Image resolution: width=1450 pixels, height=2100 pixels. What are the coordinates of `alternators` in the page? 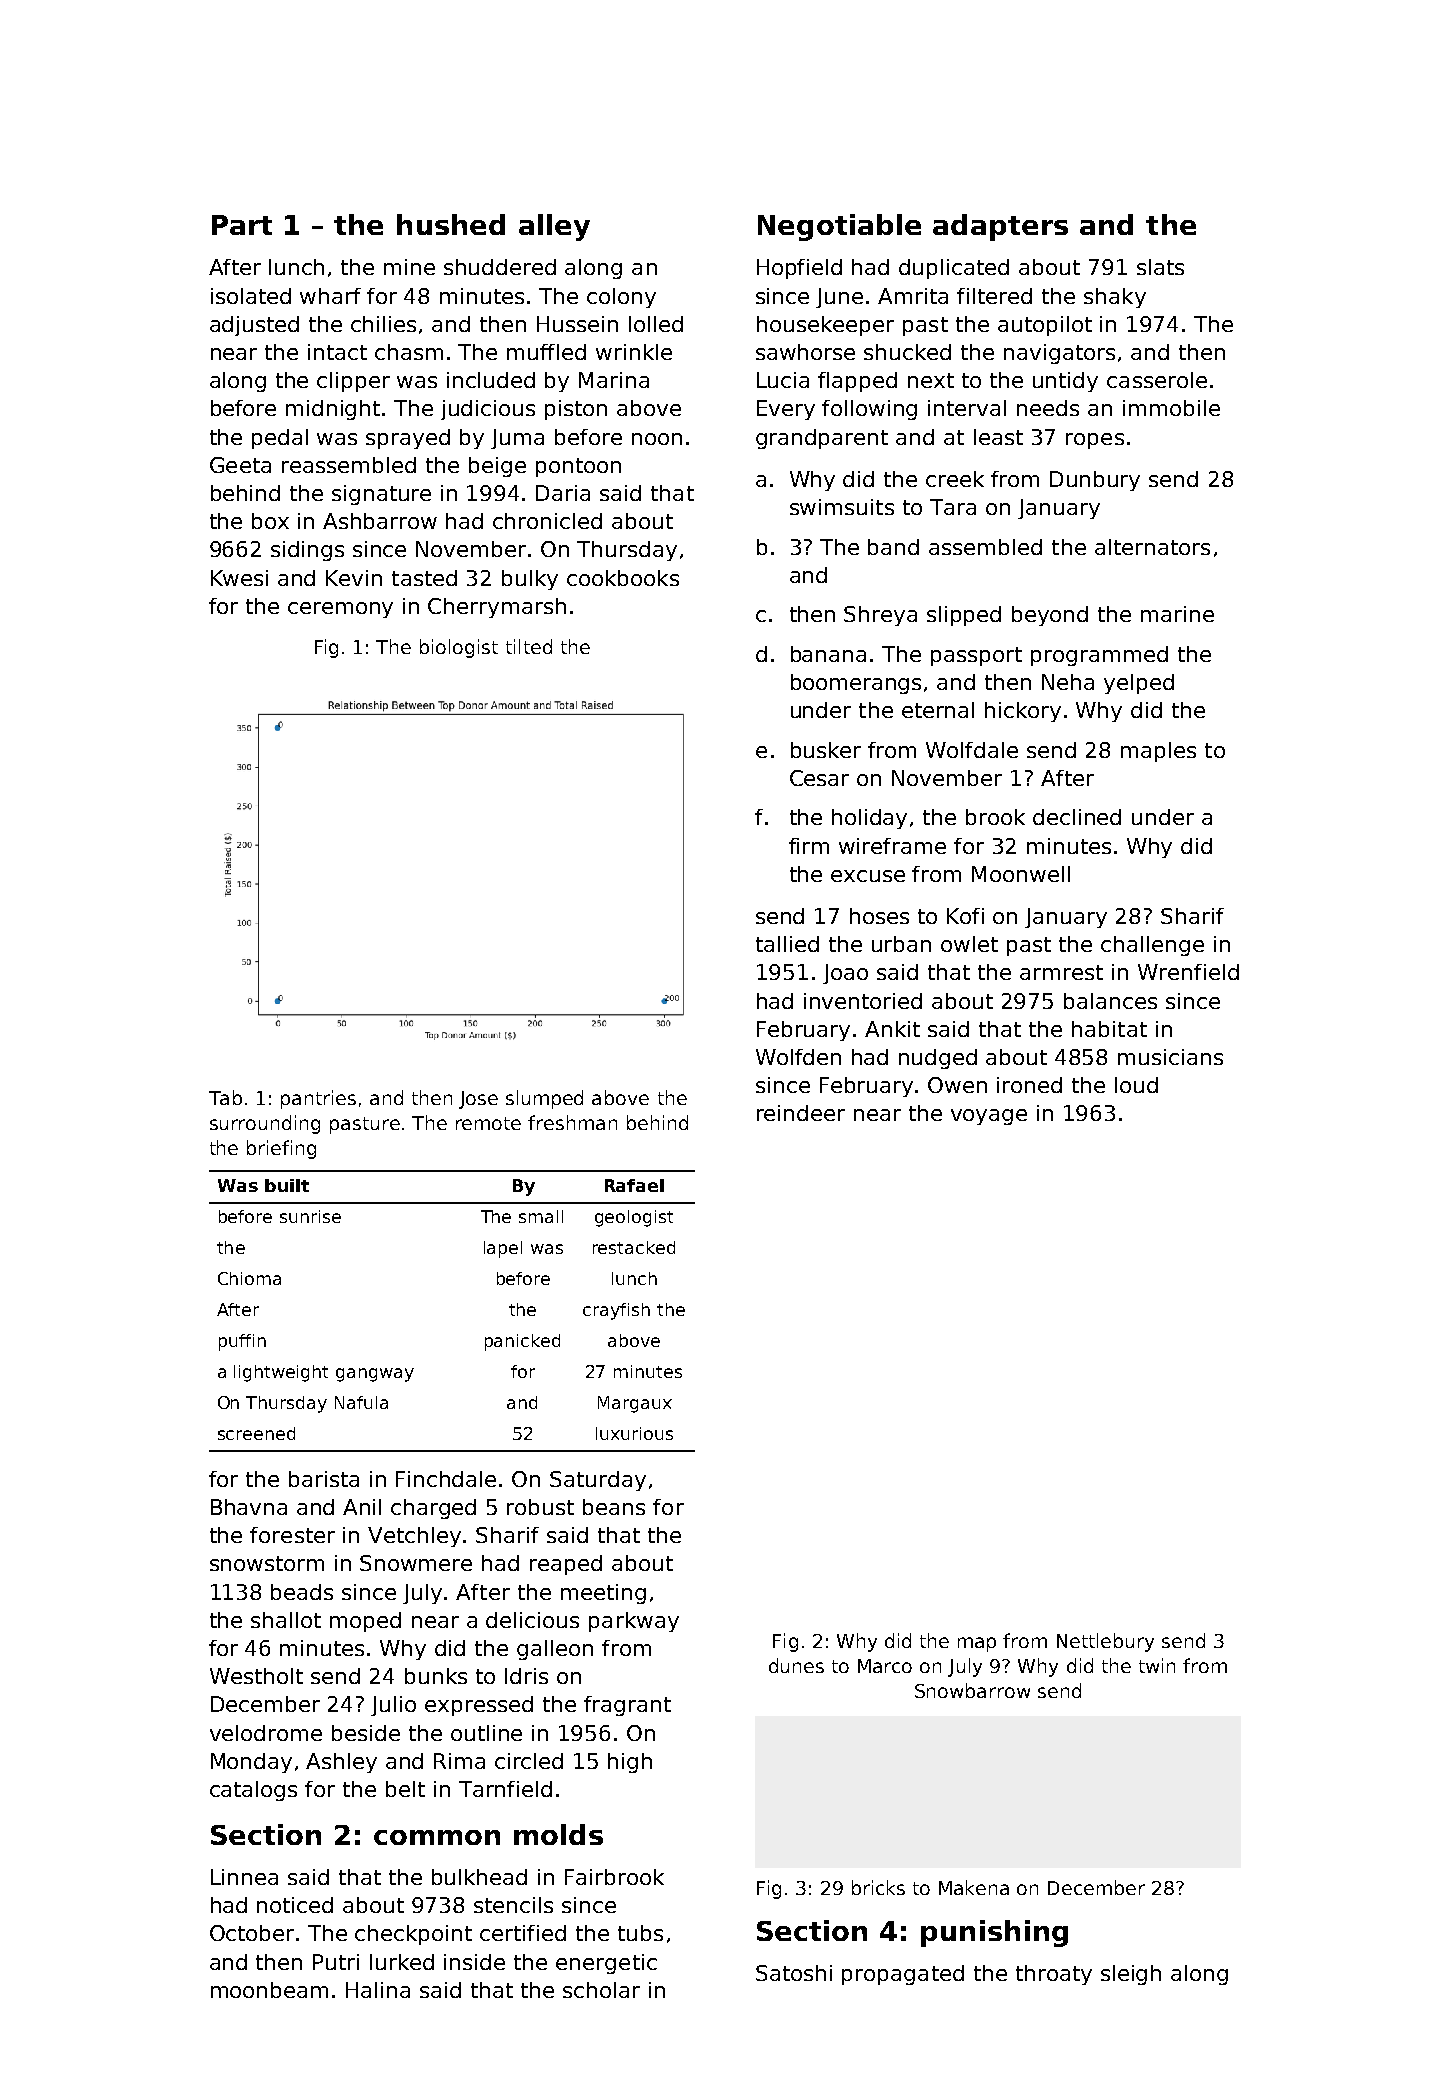 It's located at (1152, 547).
